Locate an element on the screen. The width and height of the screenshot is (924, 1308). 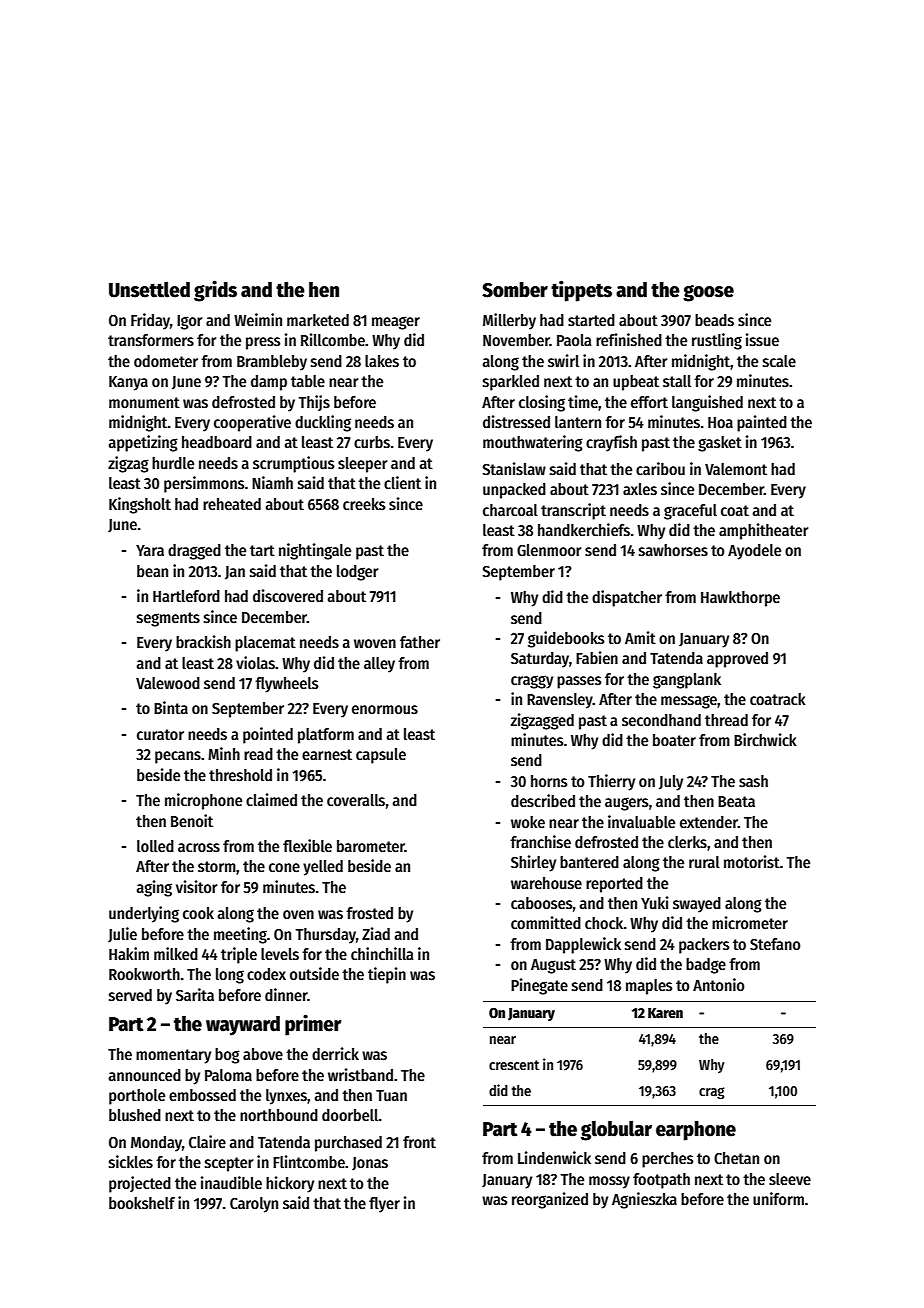
mouthwatering is located at coordinates (533, 443).
